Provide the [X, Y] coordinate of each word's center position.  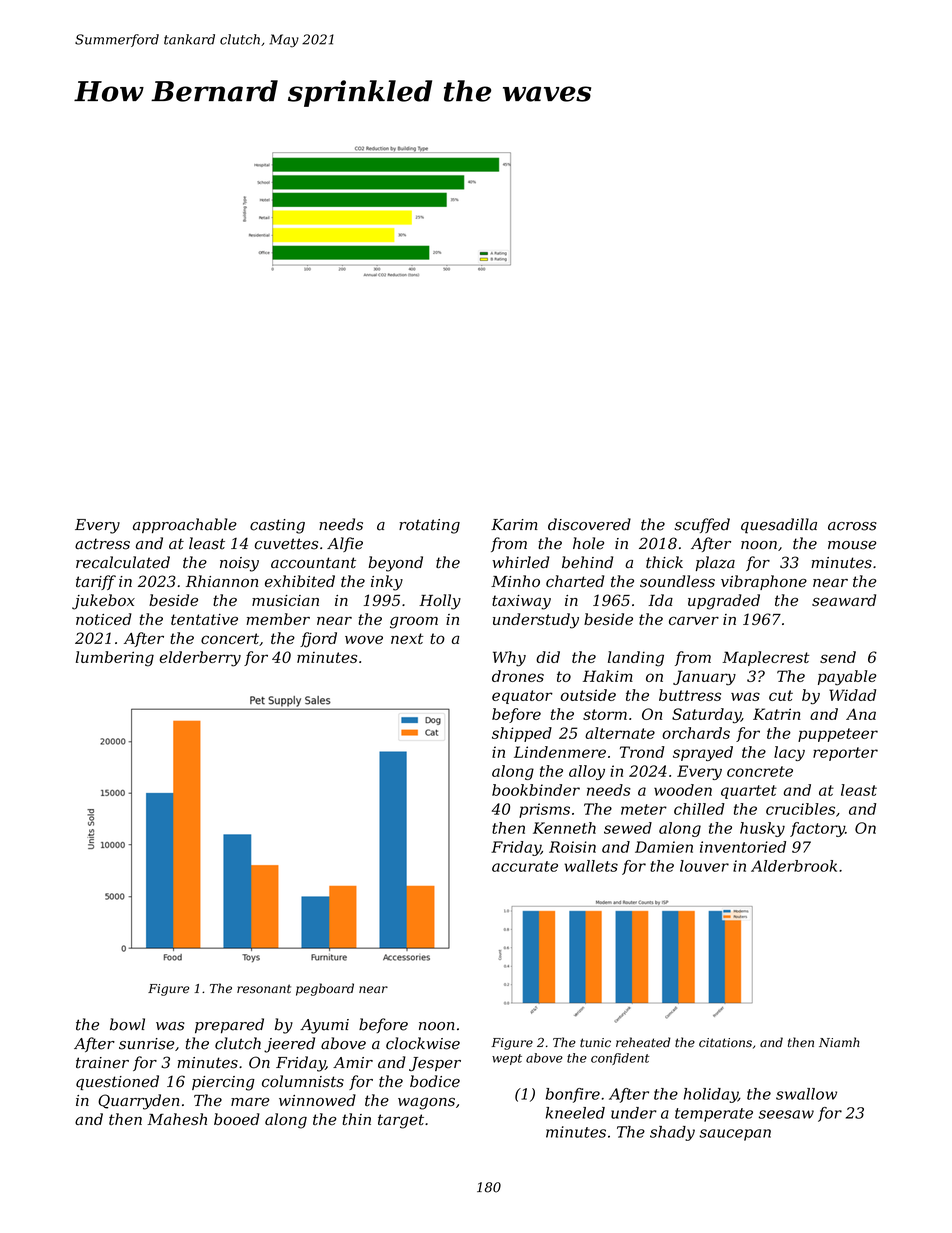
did [548, 657]
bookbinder [536, 790]
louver [704, 866]
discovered [589, 524]
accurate [525, 866]
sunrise [146, 1044]
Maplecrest [766, 658]
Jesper [435, 1064]
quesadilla [779, 525]
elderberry [200, 659]
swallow [806, 1094]
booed [237, 1119]
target [401, 1121]
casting [277, 526]
